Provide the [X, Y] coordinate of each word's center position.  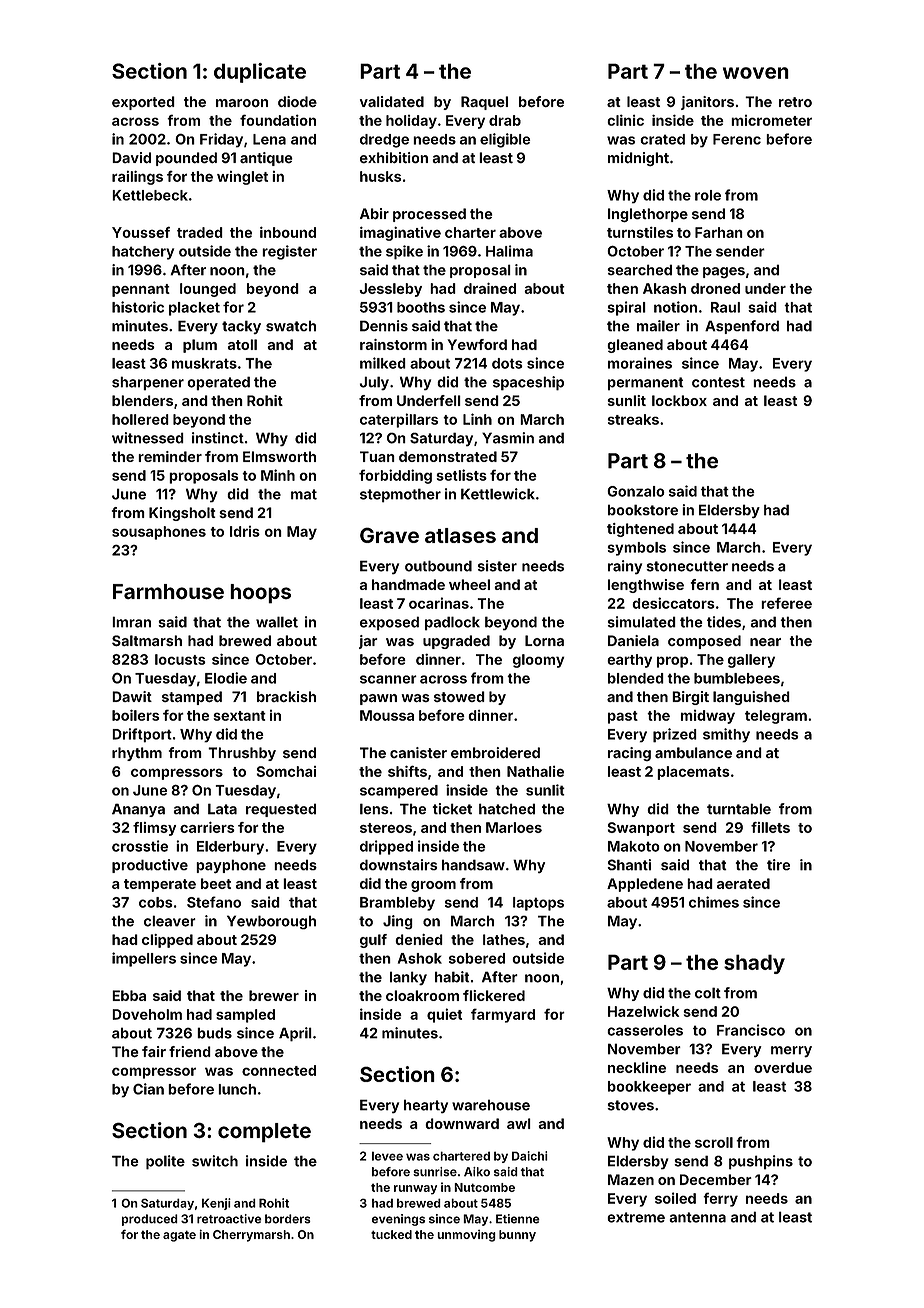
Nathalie [535, 771]
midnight [638, 159]
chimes [714, 902]
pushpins [761, 1162]
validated [392, 101]
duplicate [260, 73]
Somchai [286, 771]
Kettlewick [498, 494]
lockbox [679, 400]
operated [218, 383]
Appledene [645, 885]
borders [288, 1219]
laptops [538, 904]
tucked [391, 1234]
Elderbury [230, 848]
